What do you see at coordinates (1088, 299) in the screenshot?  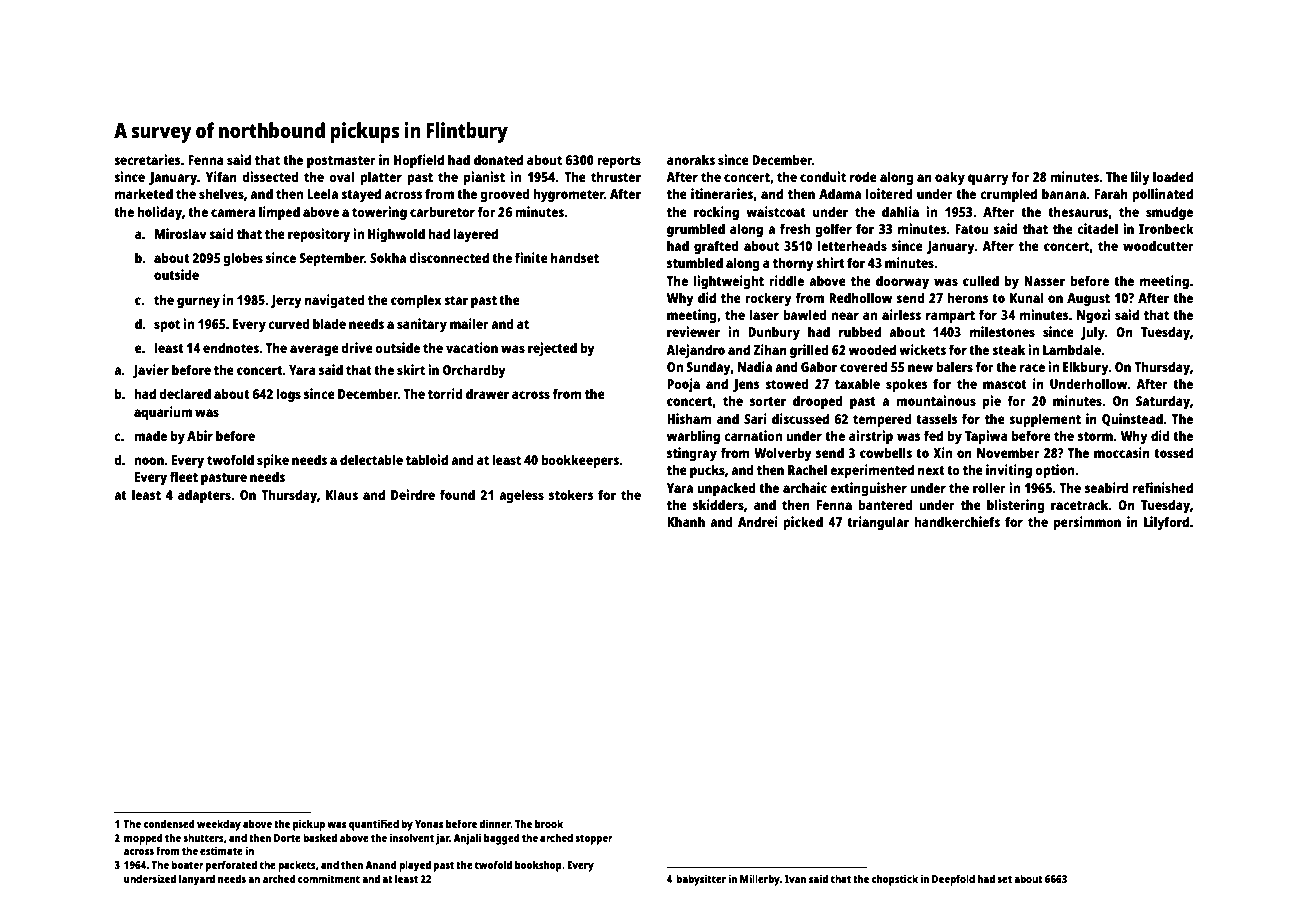 I see `August` at bounding box center [1088, 299].
